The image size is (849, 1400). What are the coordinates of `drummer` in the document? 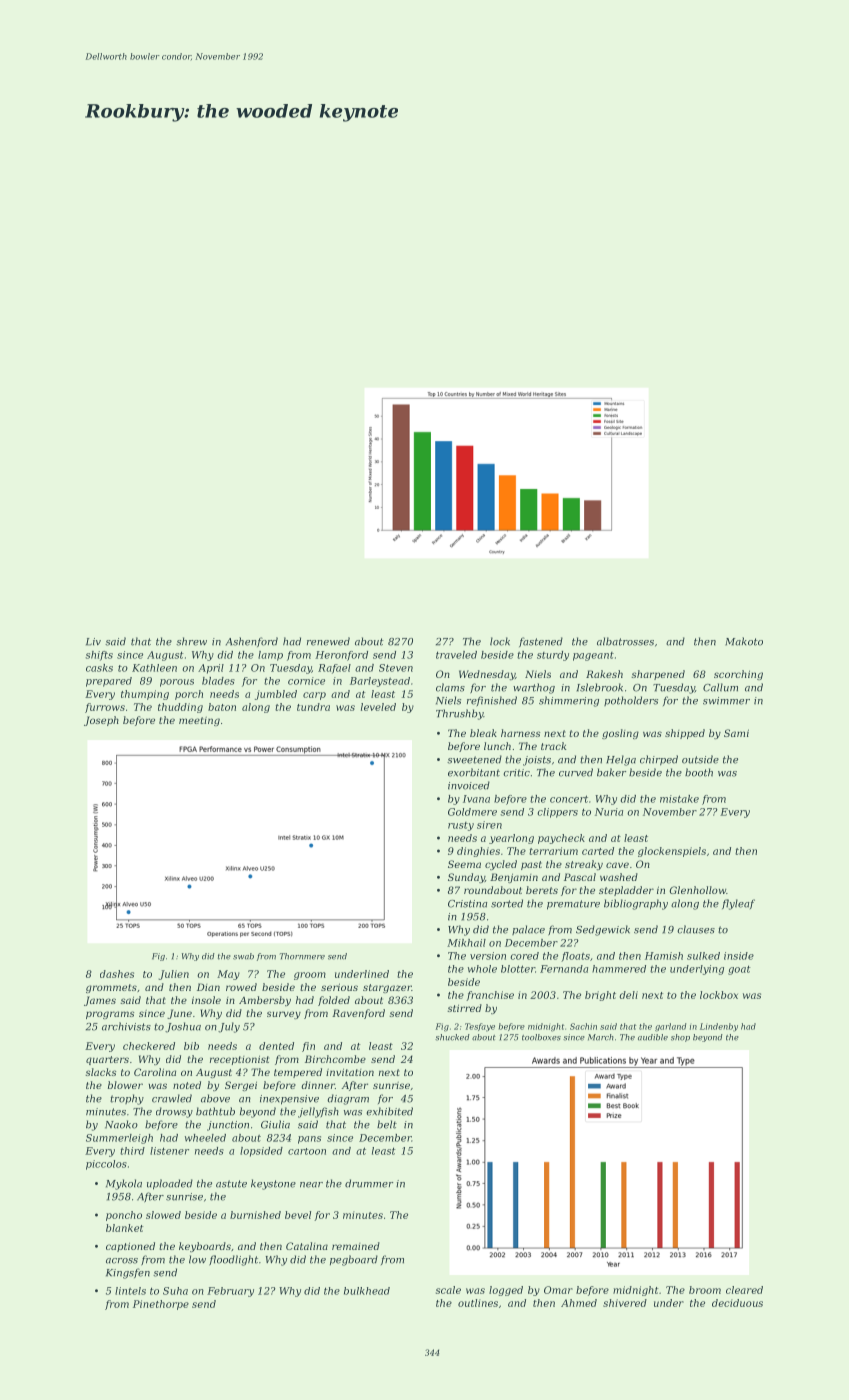 It's located at (369, 1183).
